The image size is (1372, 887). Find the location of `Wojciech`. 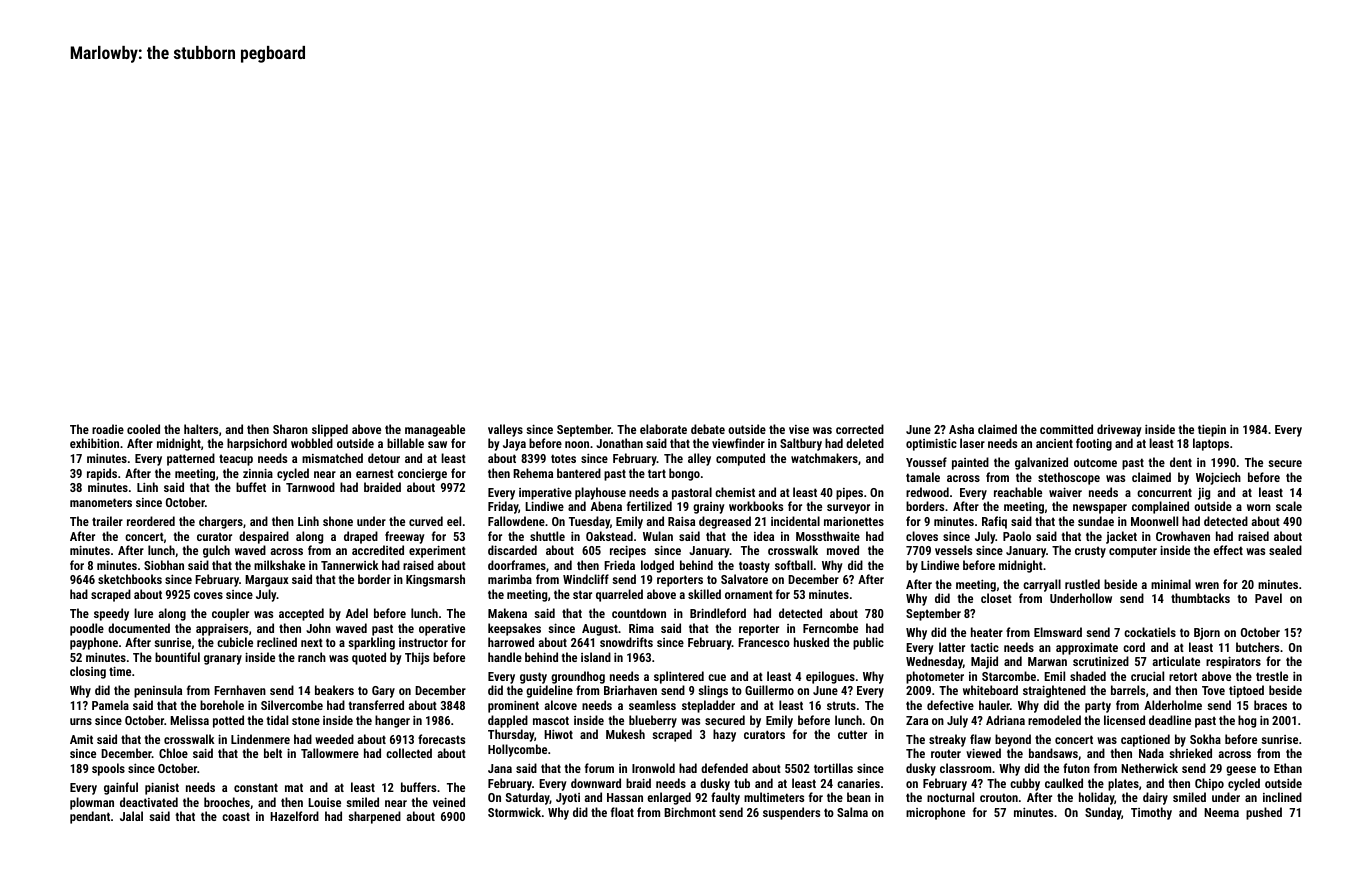

Wojciech is located at coordinates (1218, 478).
